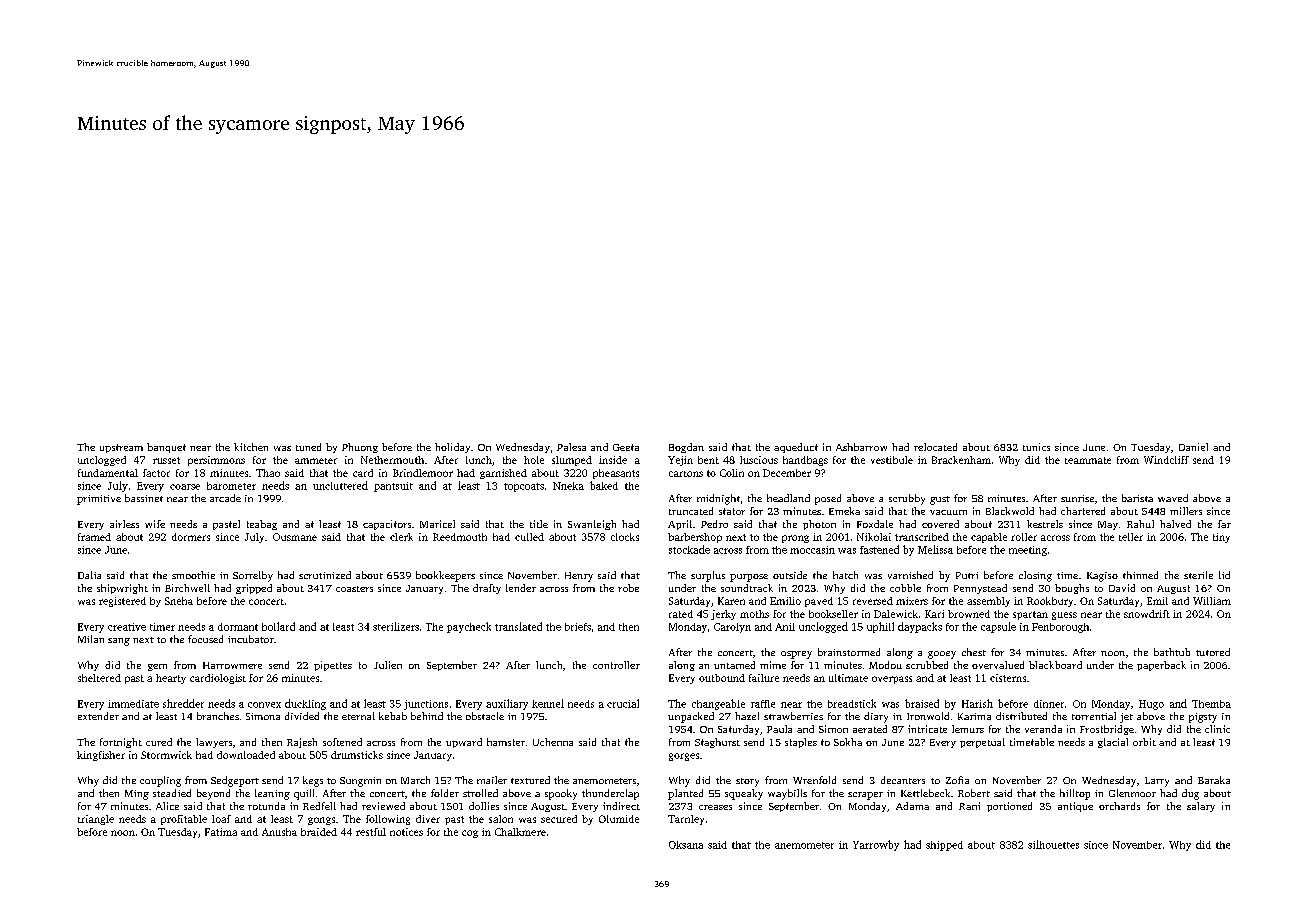  Describe the element at coordinates (484, 806) in the document. I see `dollies` at that location.
